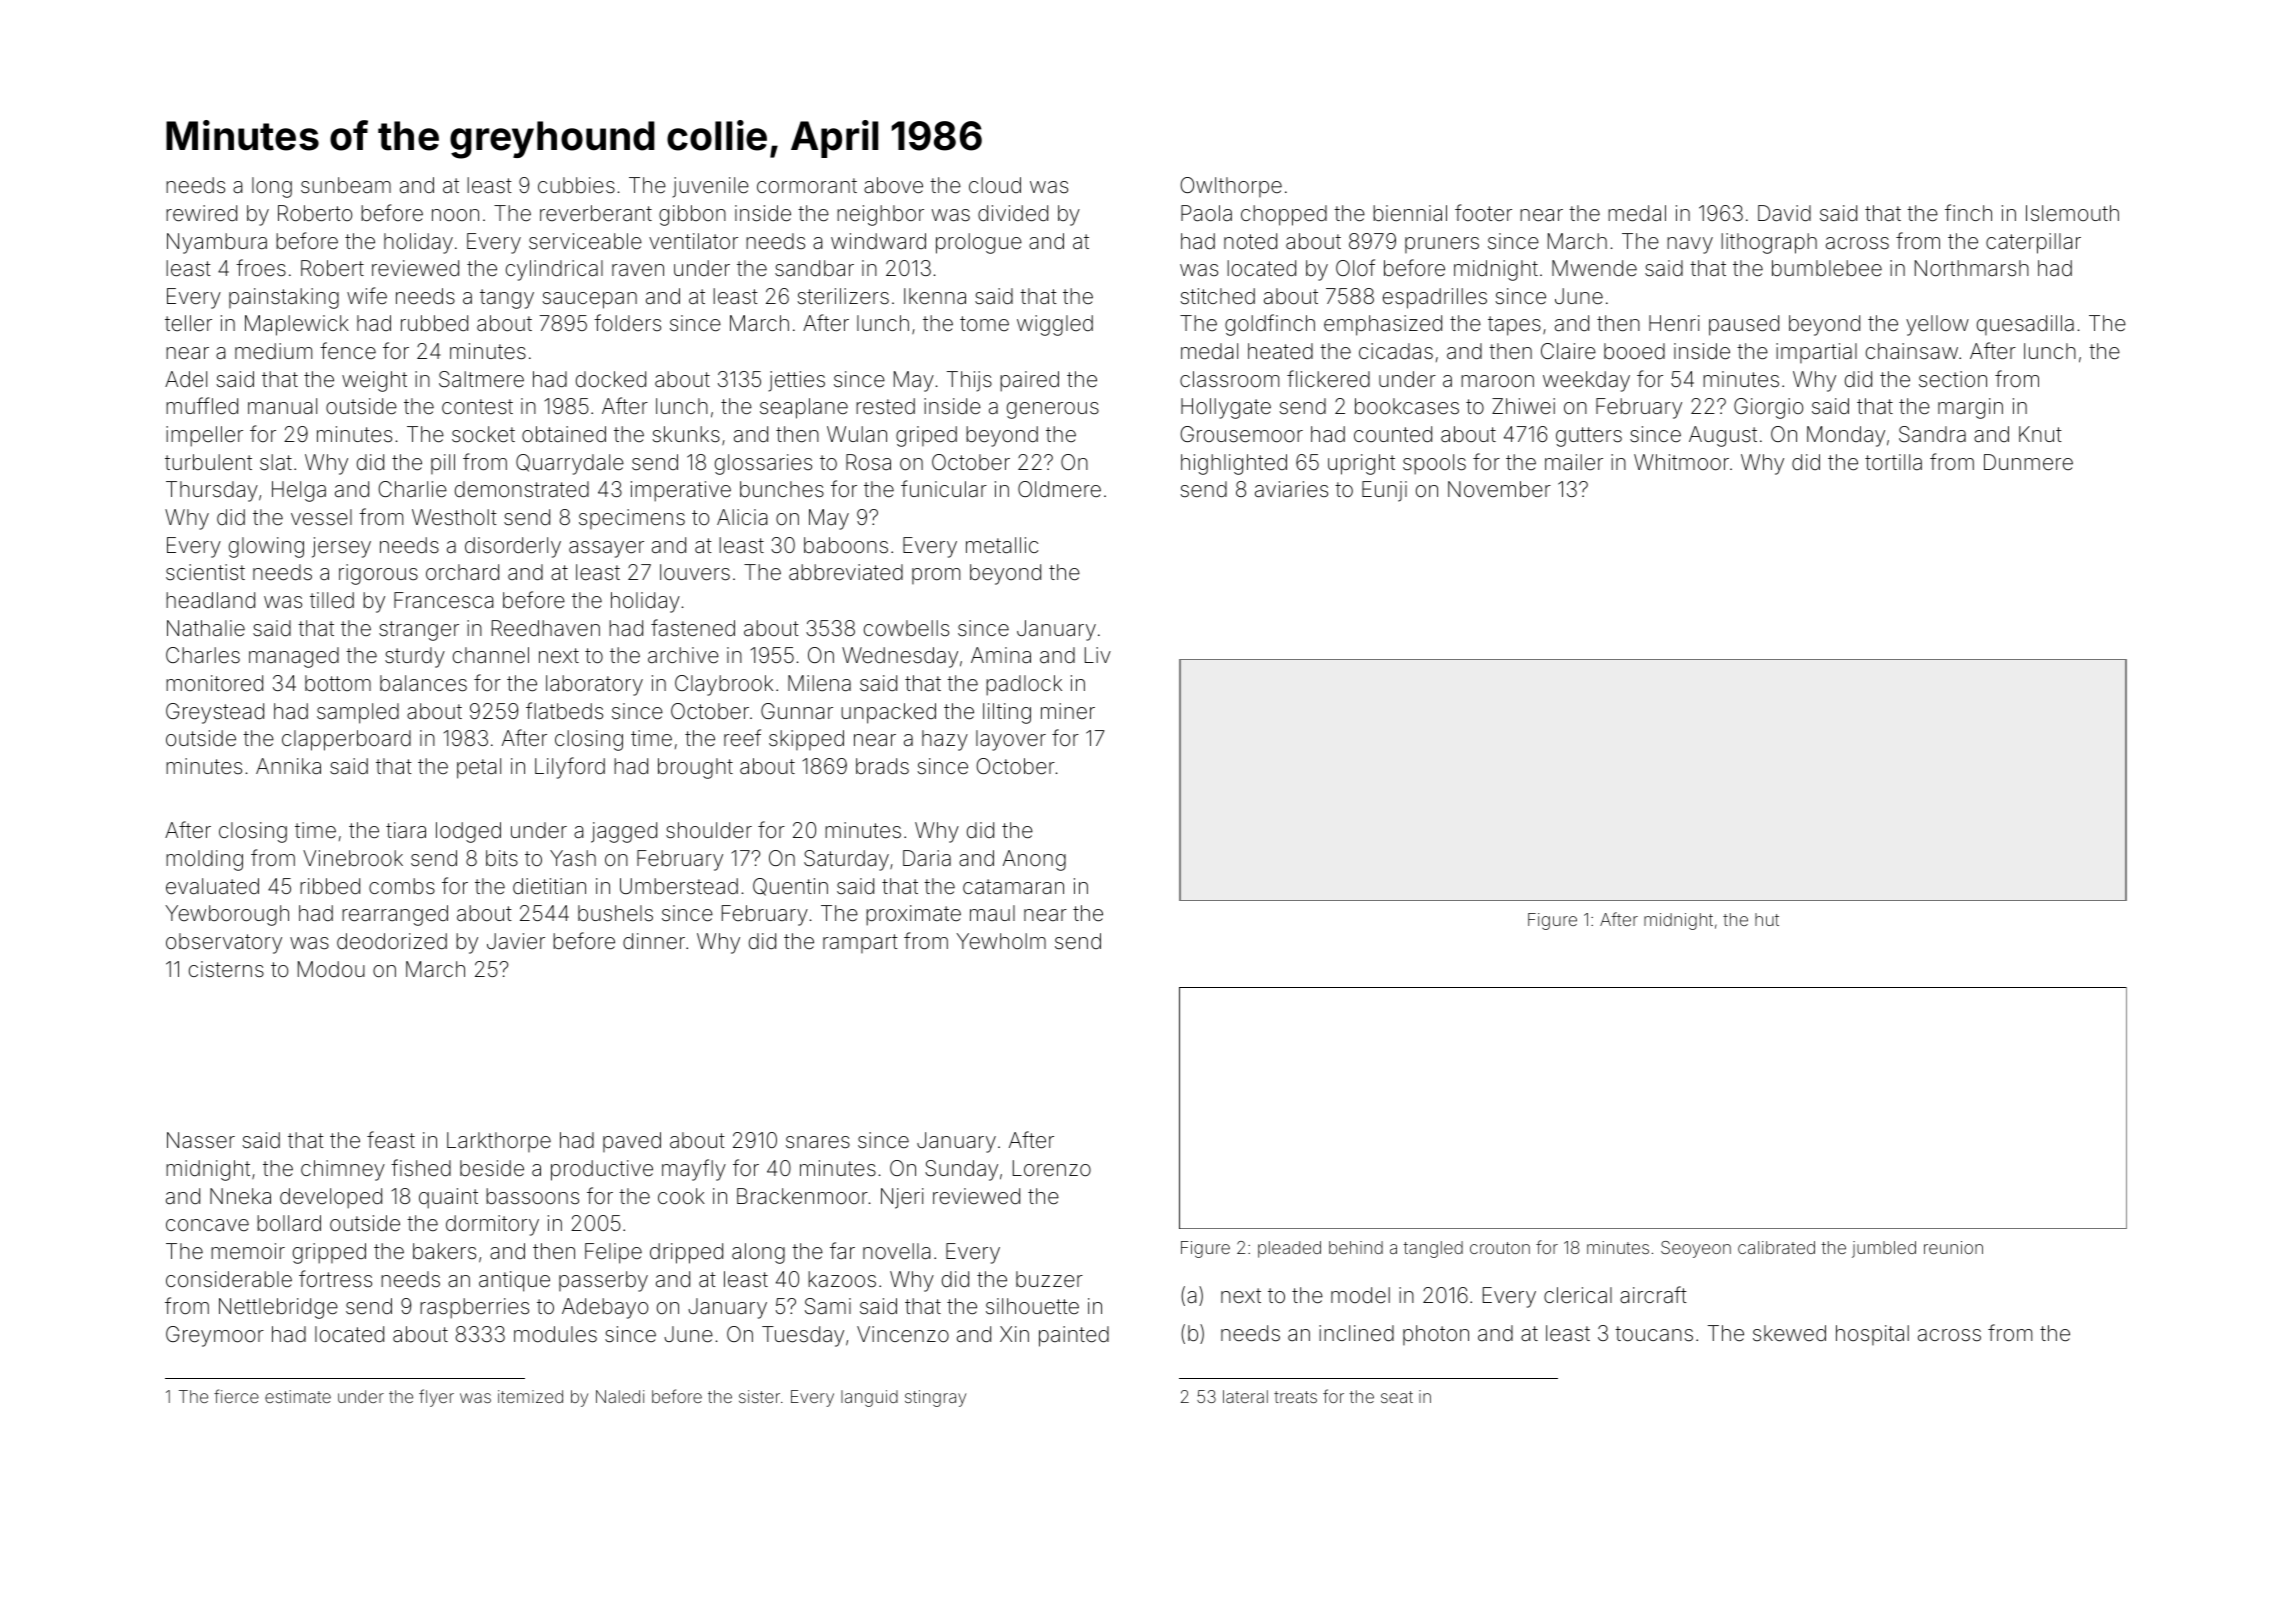 Image resolution: width=2292 pixels, height=1620 pixels. What do you see at coordinates (1884, 1249) in the screenshot?
I see `jumbled` at bounding box center [1884, 1249].
